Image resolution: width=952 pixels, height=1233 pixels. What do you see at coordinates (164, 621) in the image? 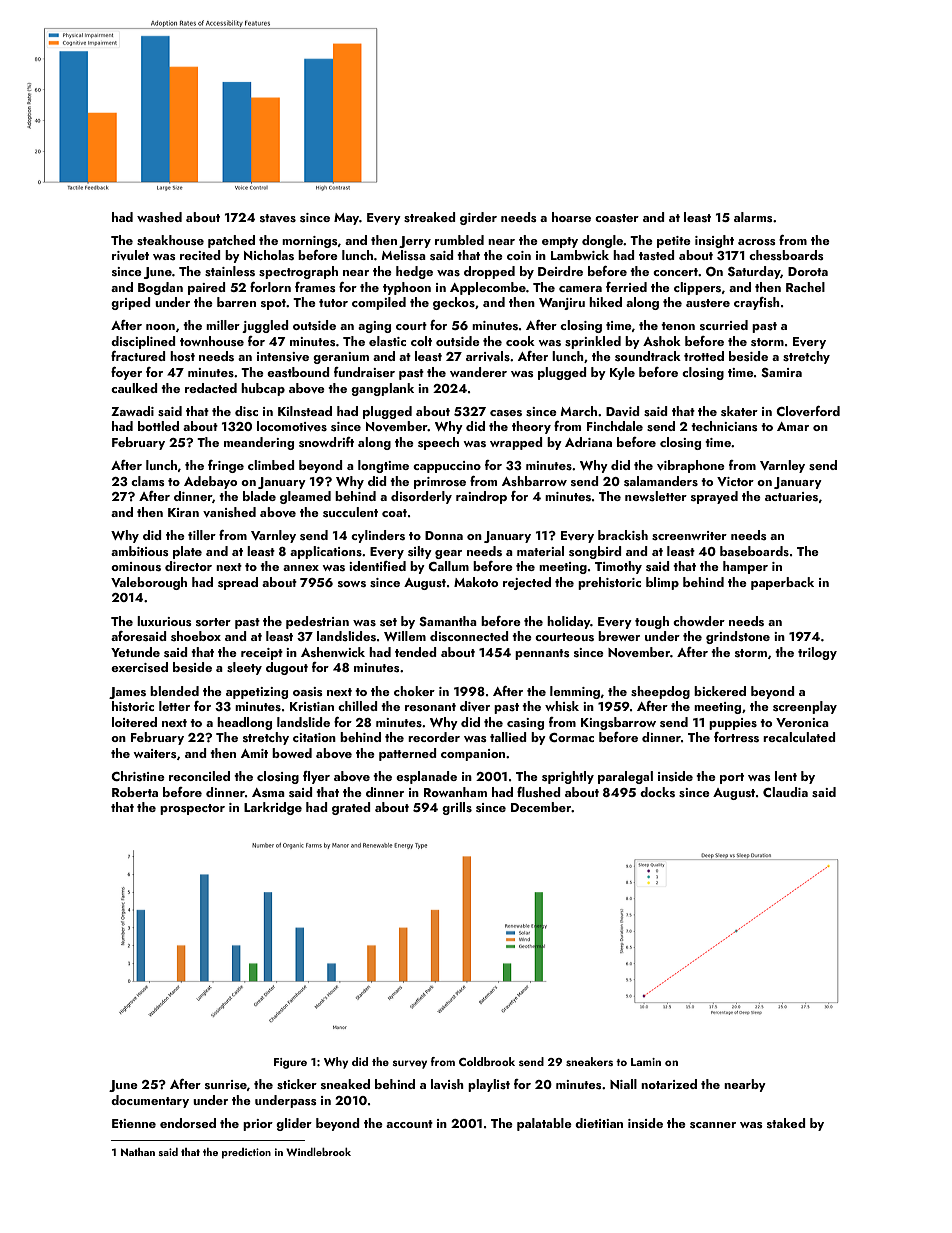
I see `luxurious` at bounding box center [164, 621].
